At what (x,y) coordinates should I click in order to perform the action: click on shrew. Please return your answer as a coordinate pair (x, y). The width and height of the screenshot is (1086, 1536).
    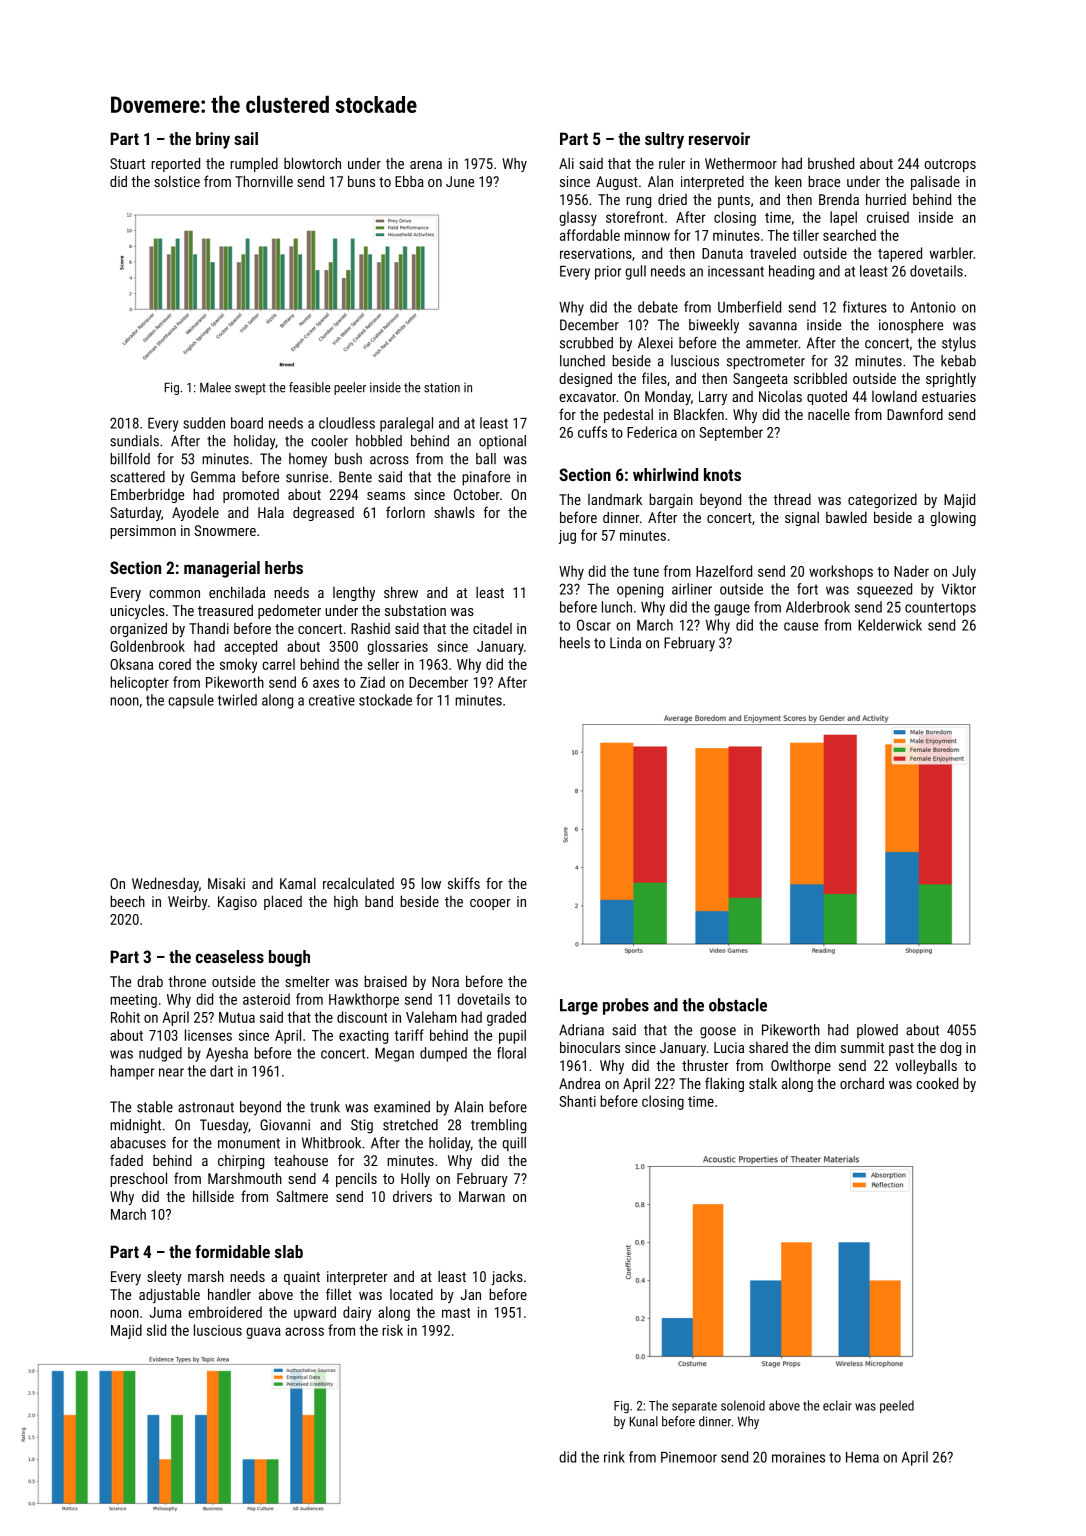
    Looking at the image, I should click on (401, 592).
